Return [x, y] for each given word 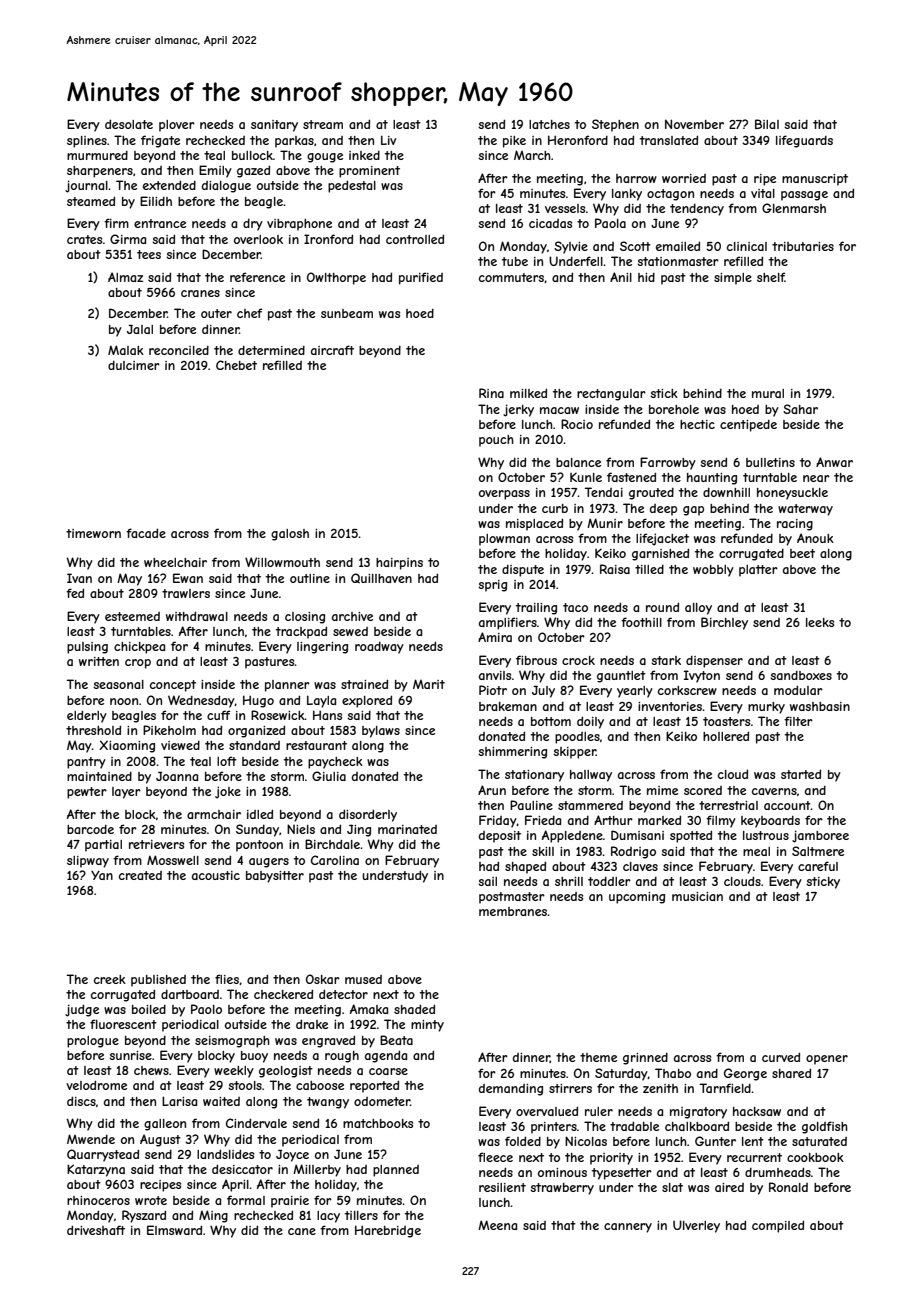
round [662, 607]
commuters [511, 277]
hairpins [399, 564]
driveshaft [96, 1230]
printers [554, 1128]
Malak [126, 350]
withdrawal [197, 616]
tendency [697, 210]
